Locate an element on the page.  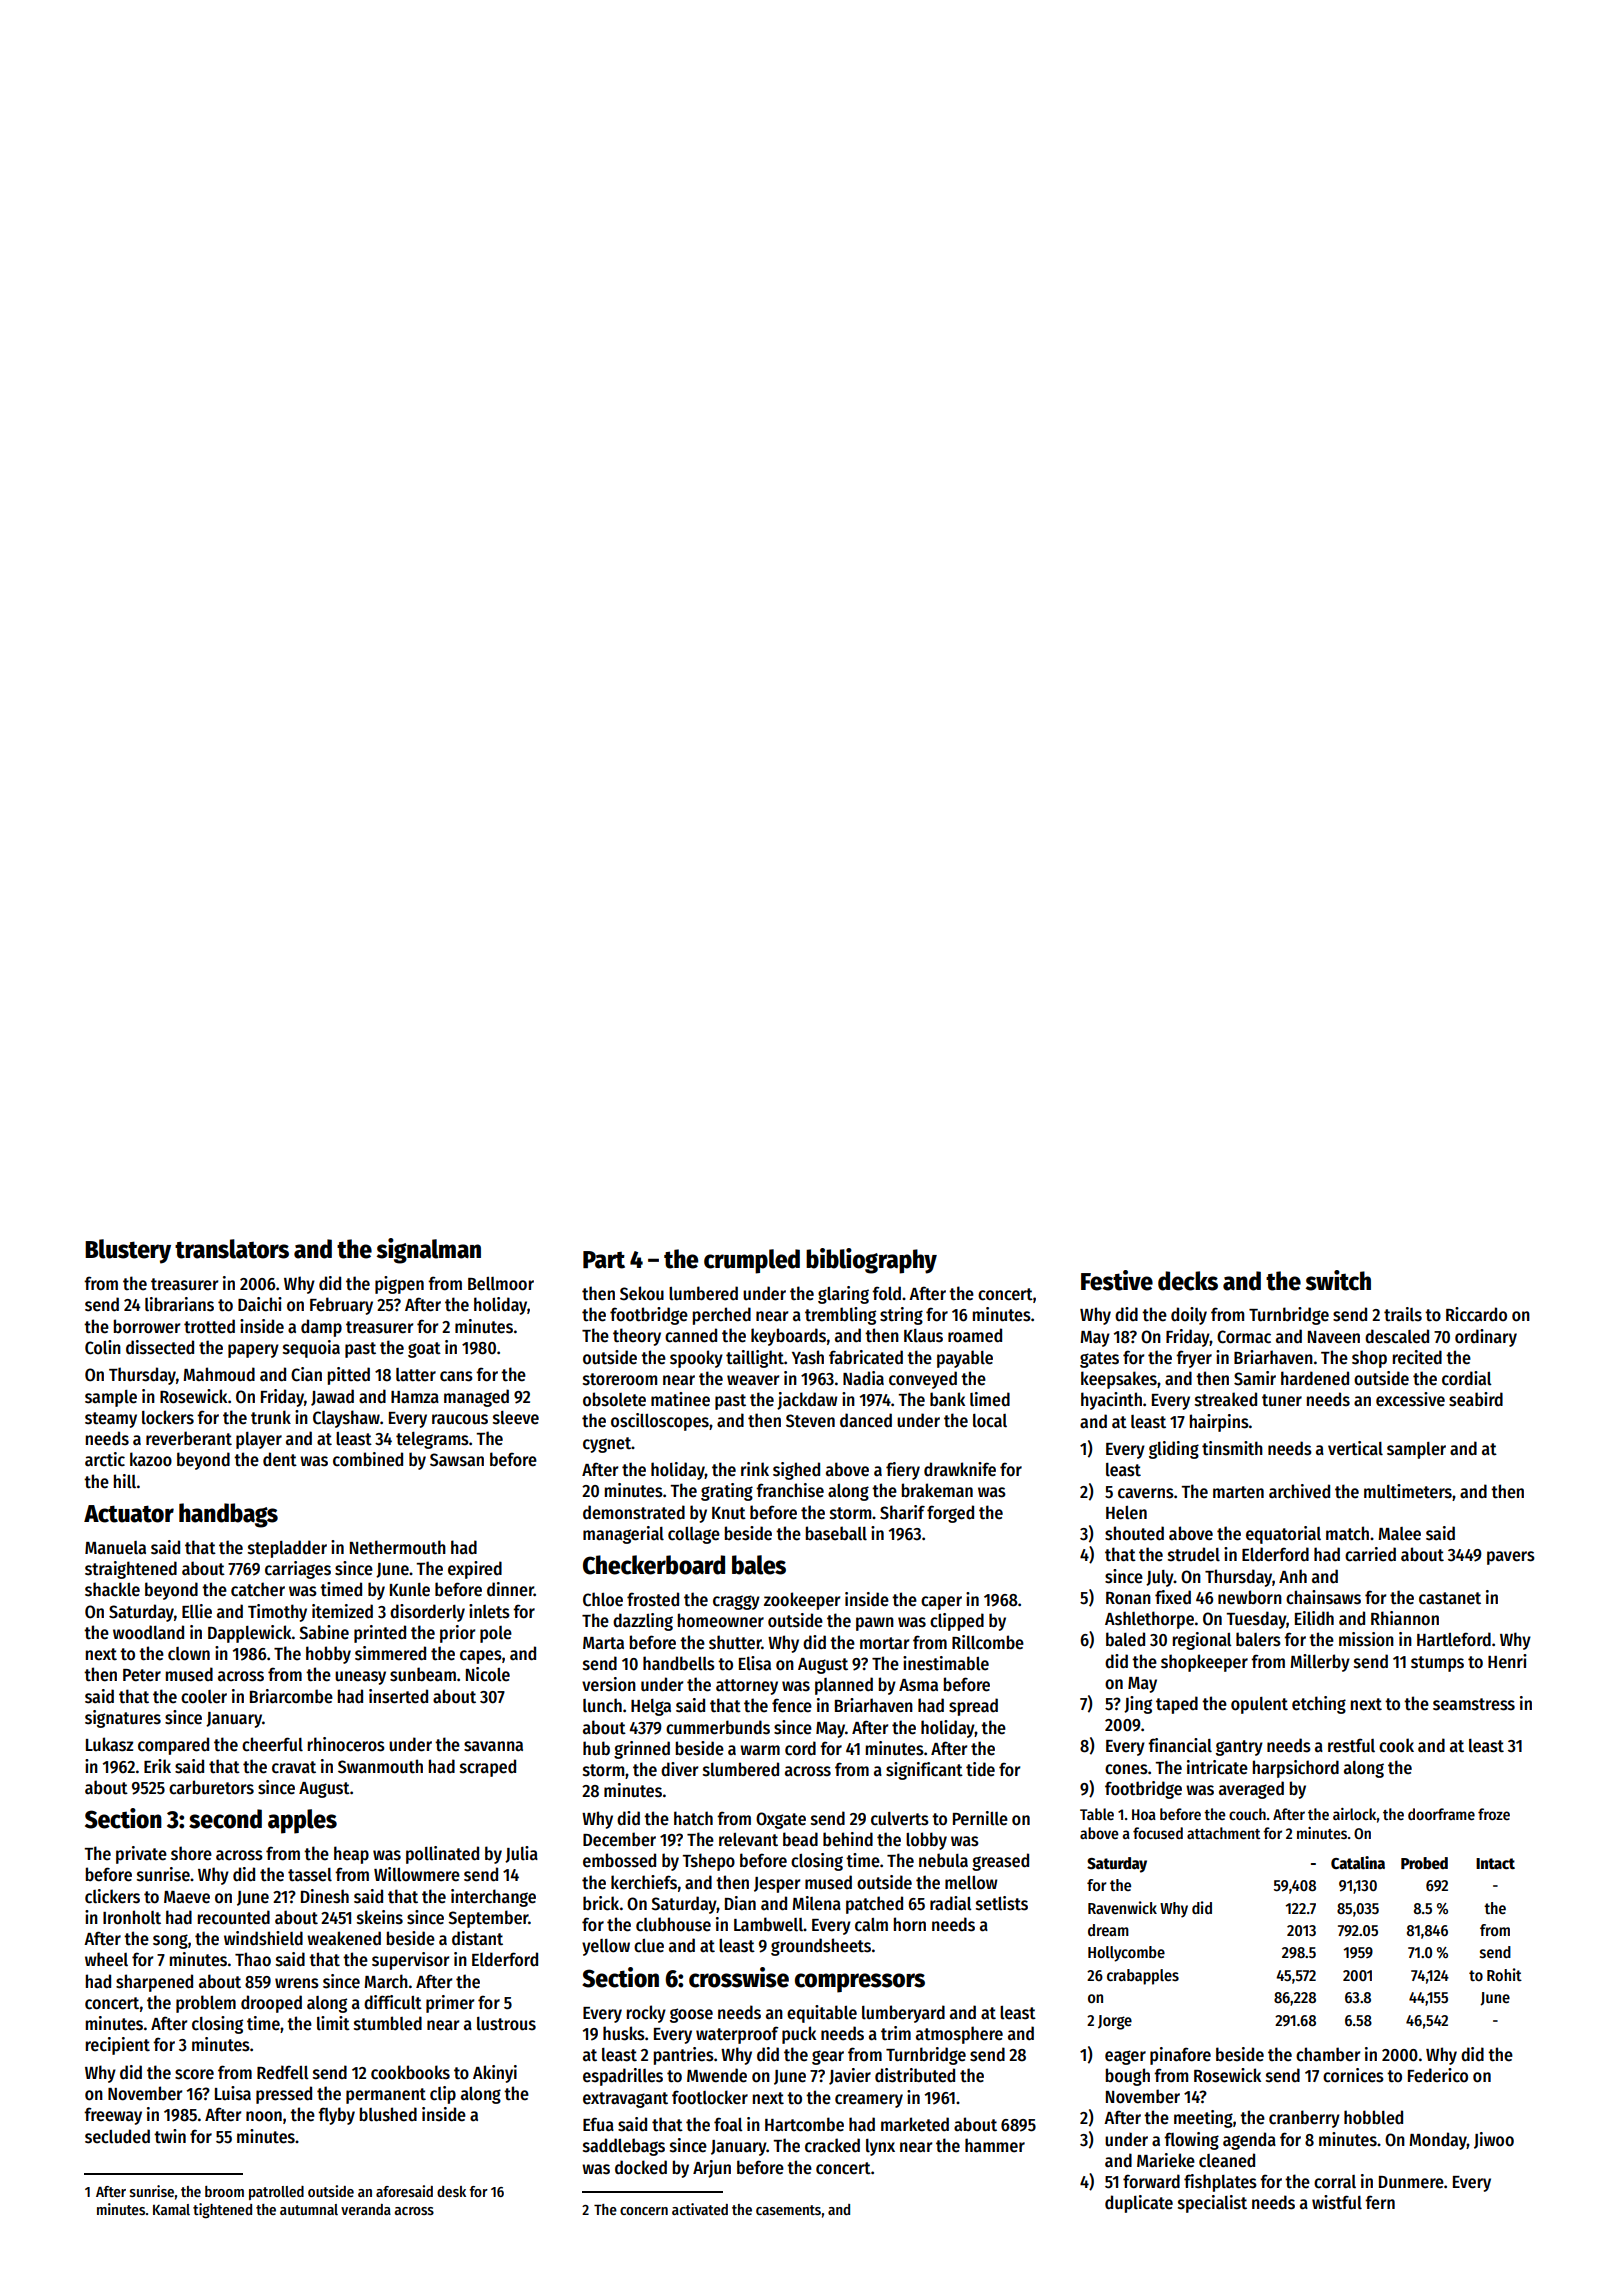
marten is located at coordinates (1238, 1492).
